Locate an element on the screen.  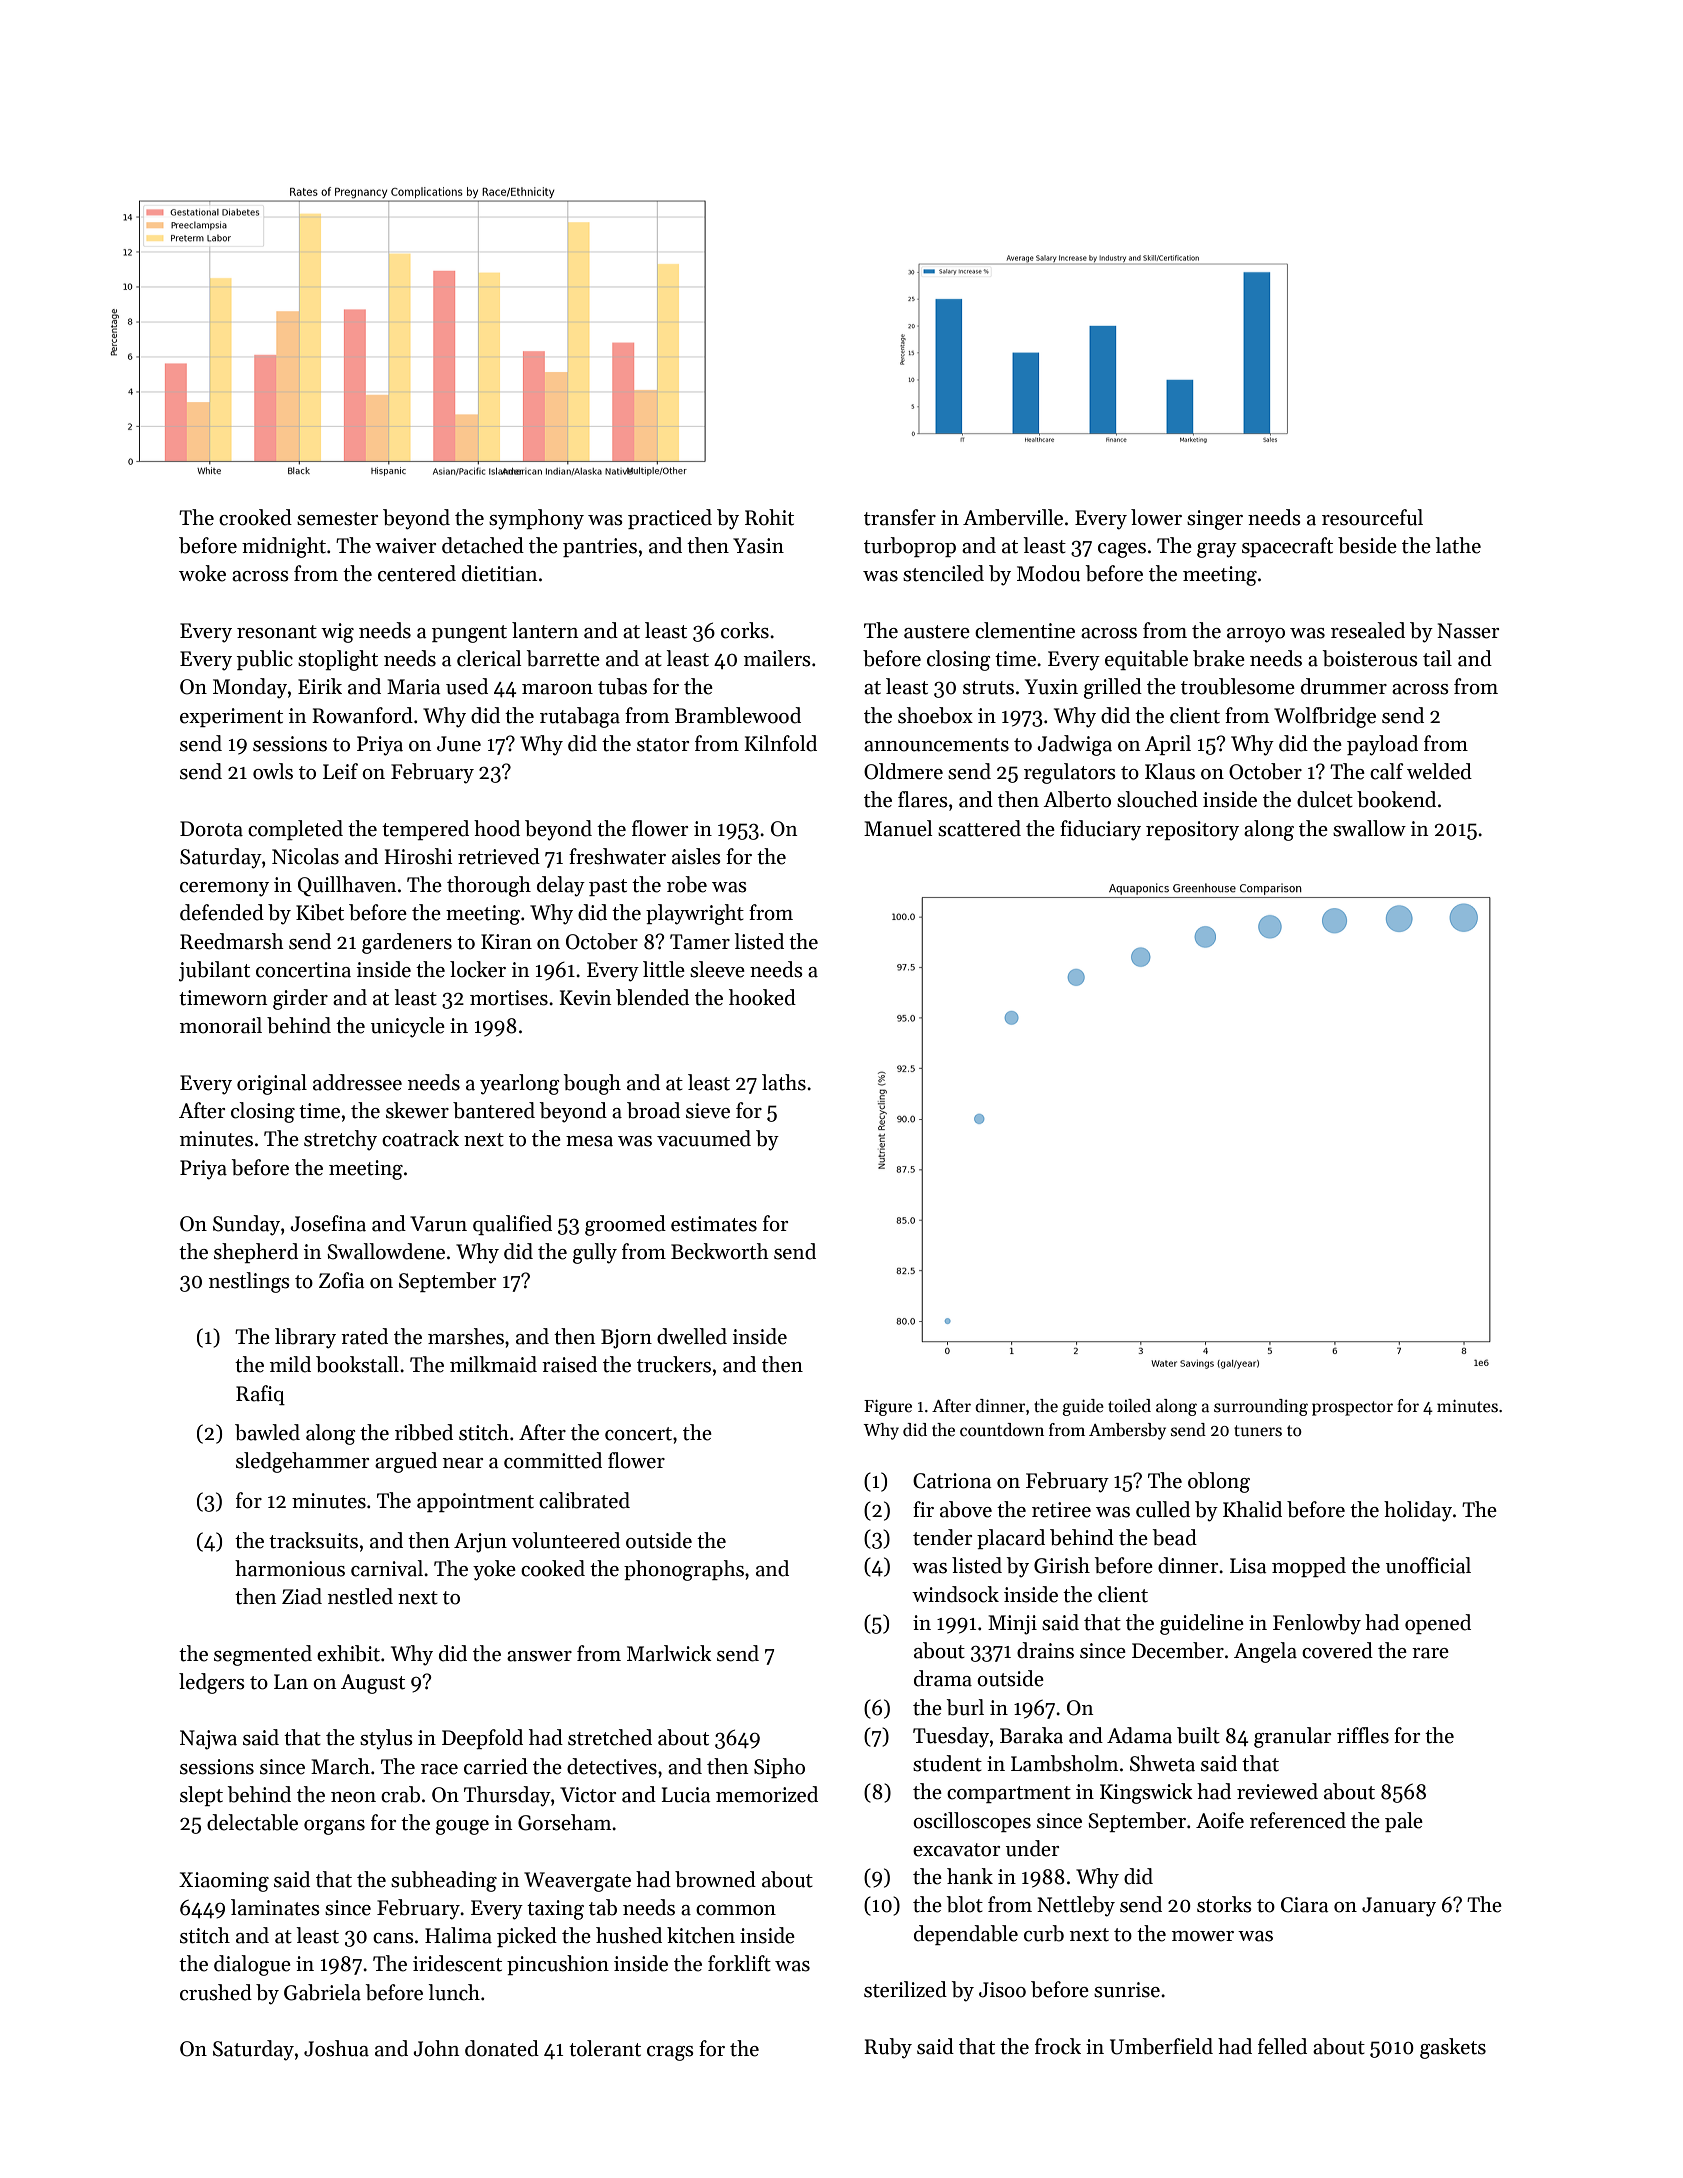
toiled is located at coordinates (1129, 1406).
